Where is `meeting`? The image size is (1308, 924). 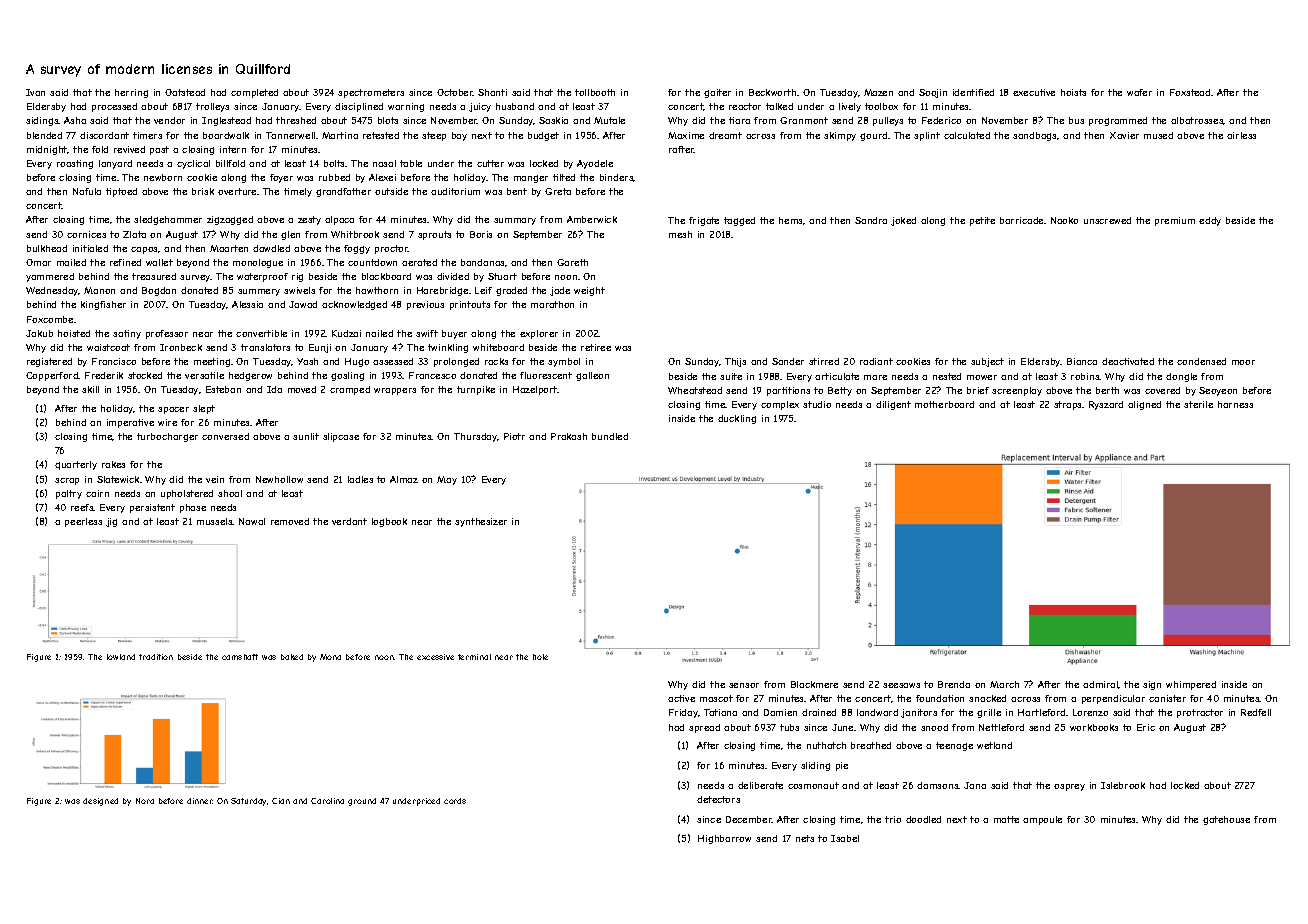
meeting is located at coordinates (212, 362).
